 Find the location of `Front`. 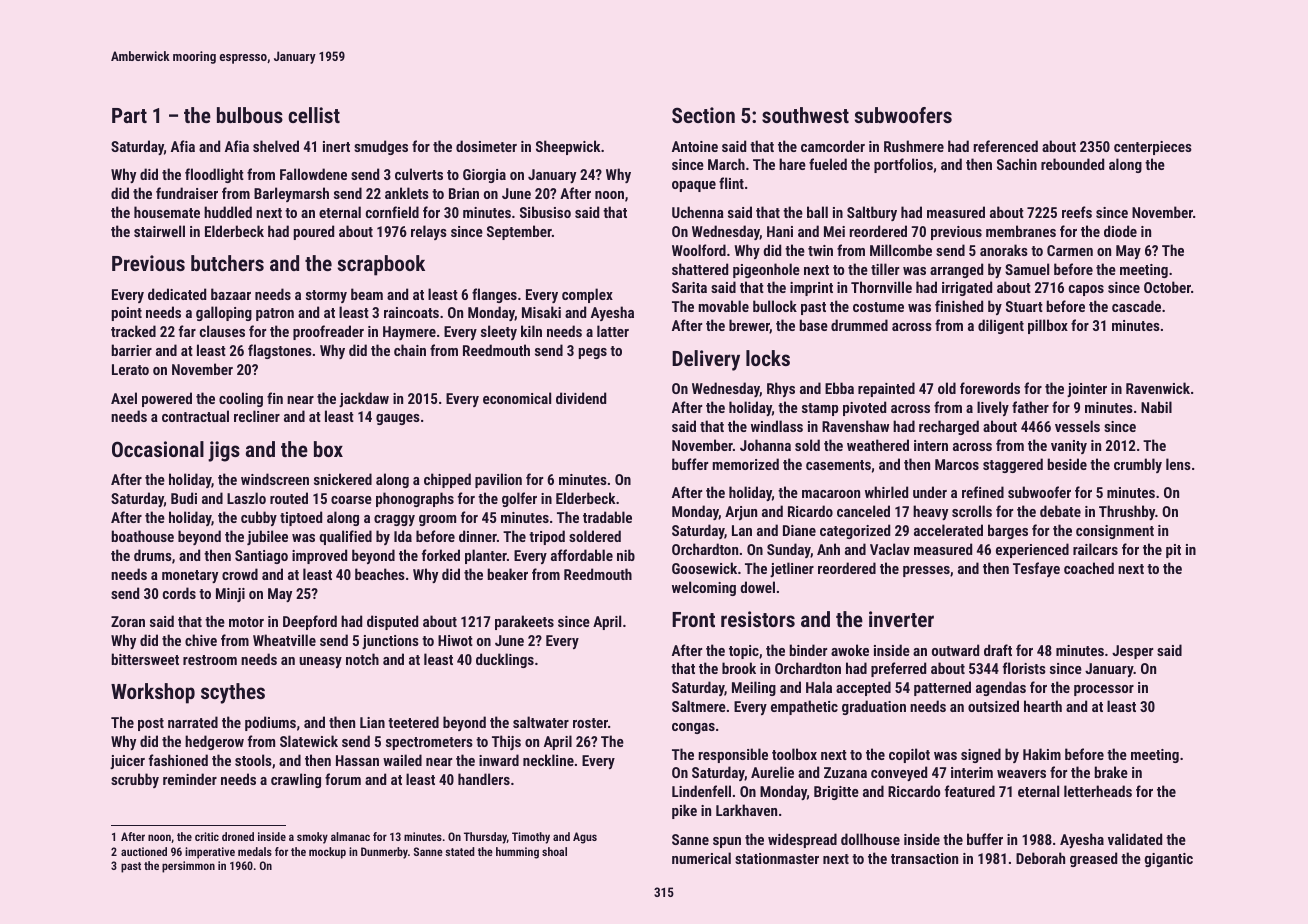

Front is located at coordinates (693, 619).
